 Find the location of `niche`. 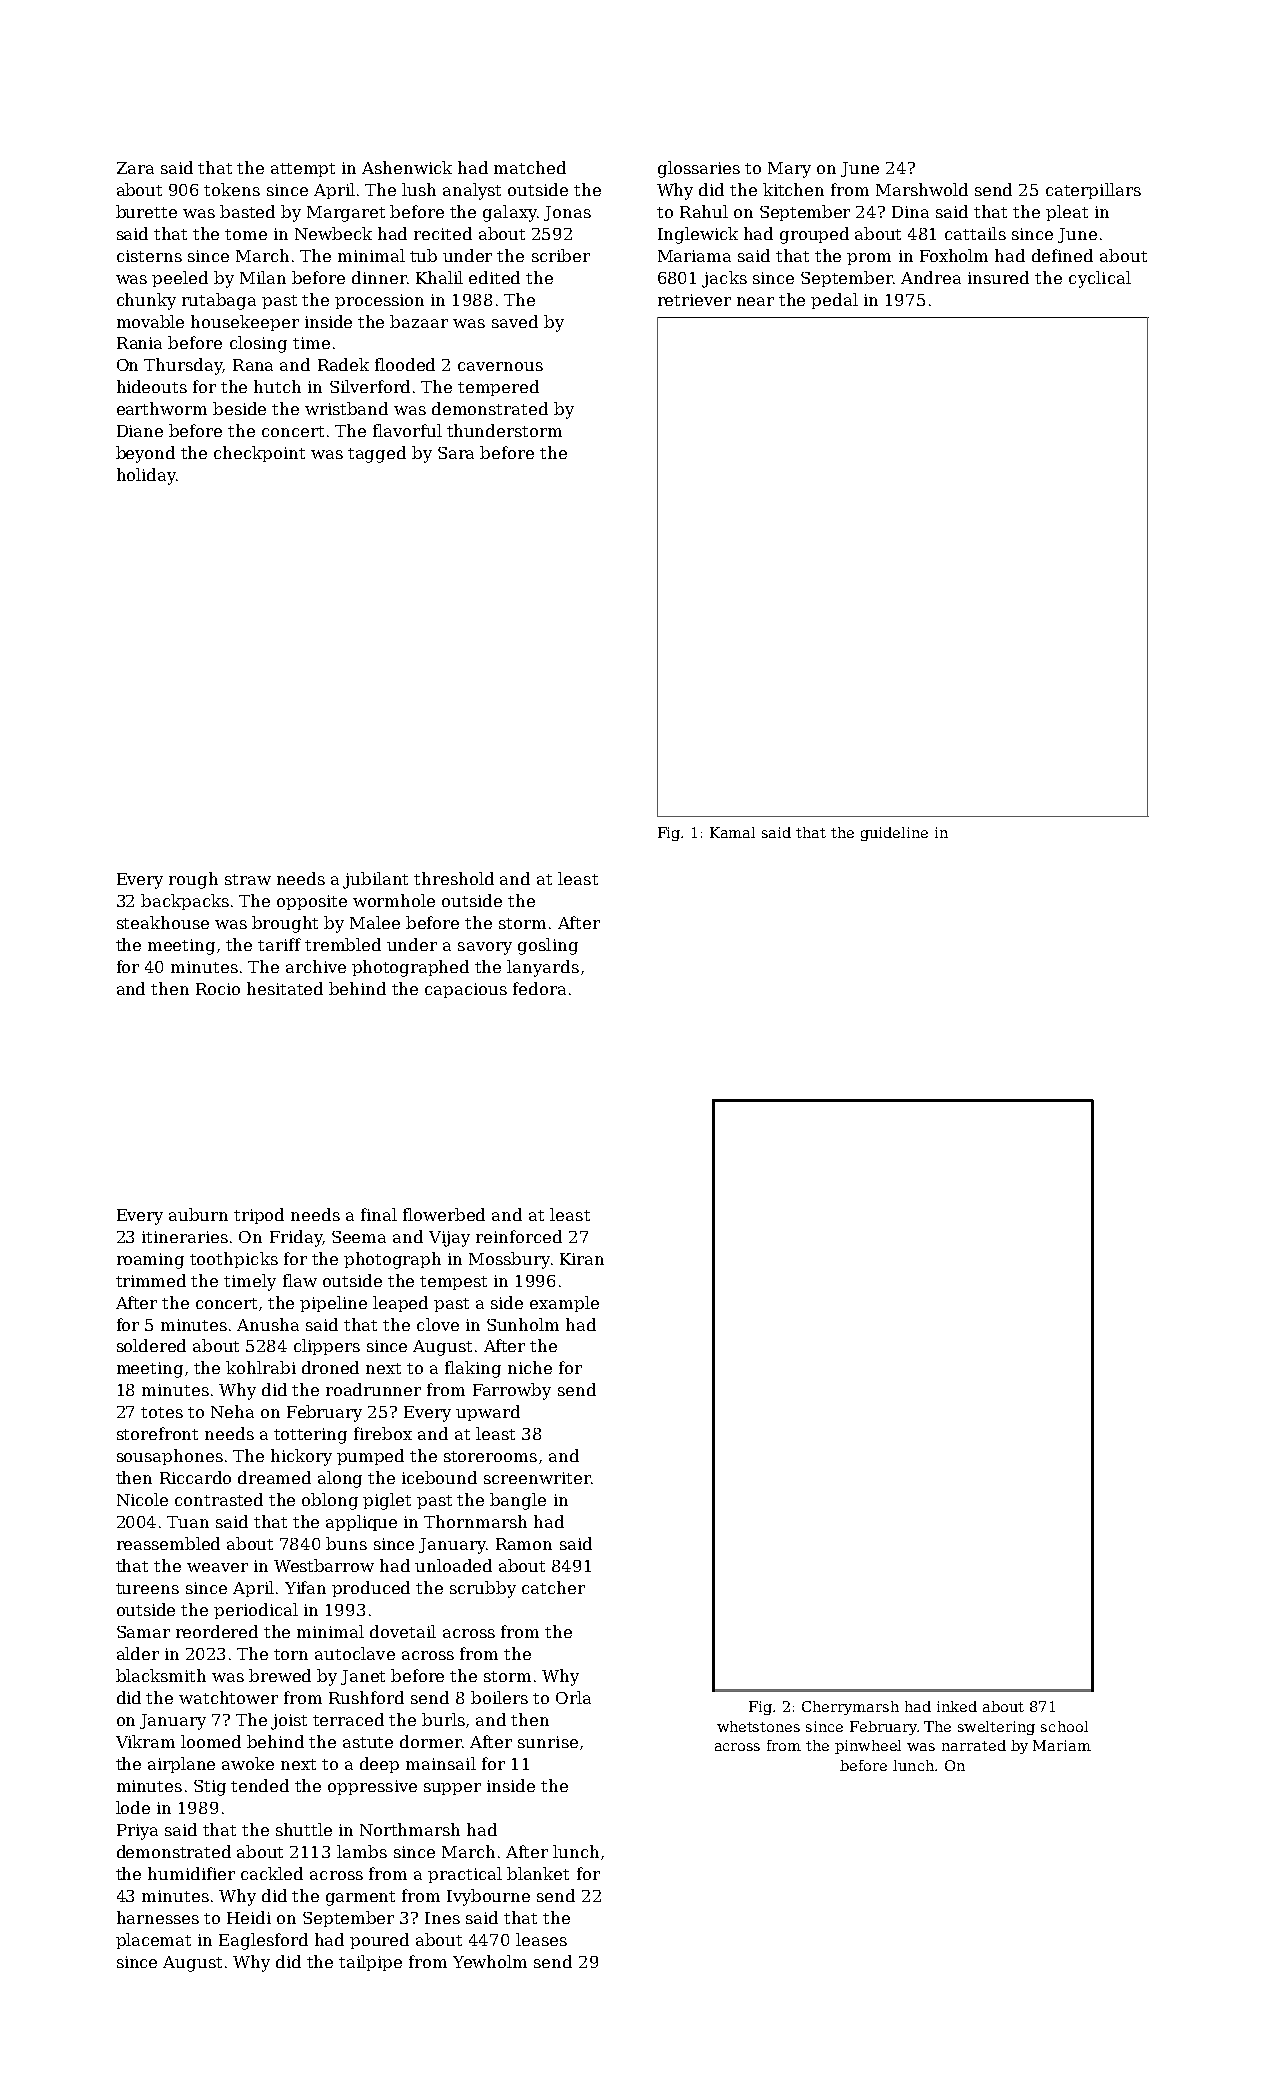

niche is located at coordinates (530, 1367).
